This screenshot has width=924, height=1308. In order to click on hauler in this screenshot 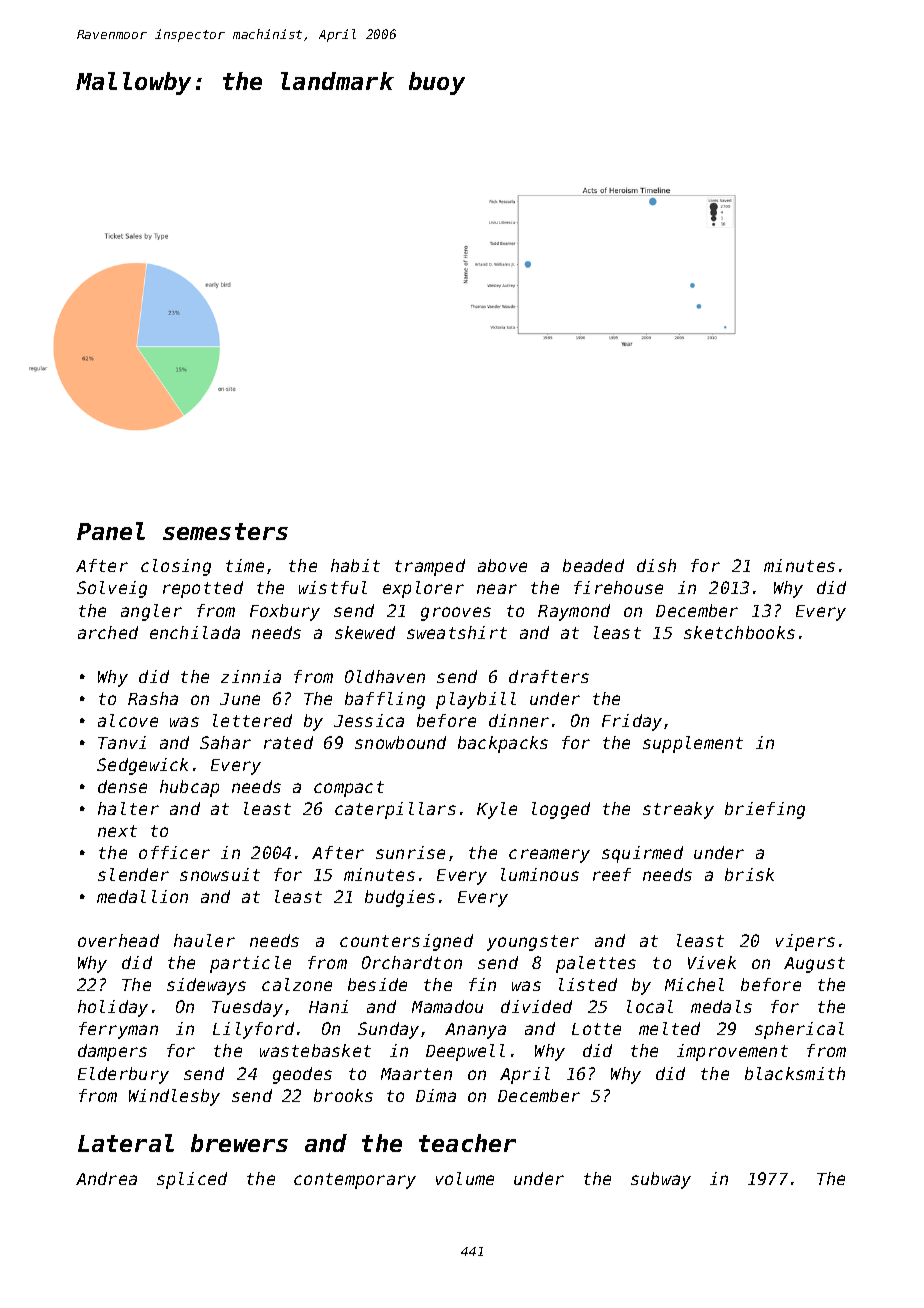, I will do `click(204, 940)`.
